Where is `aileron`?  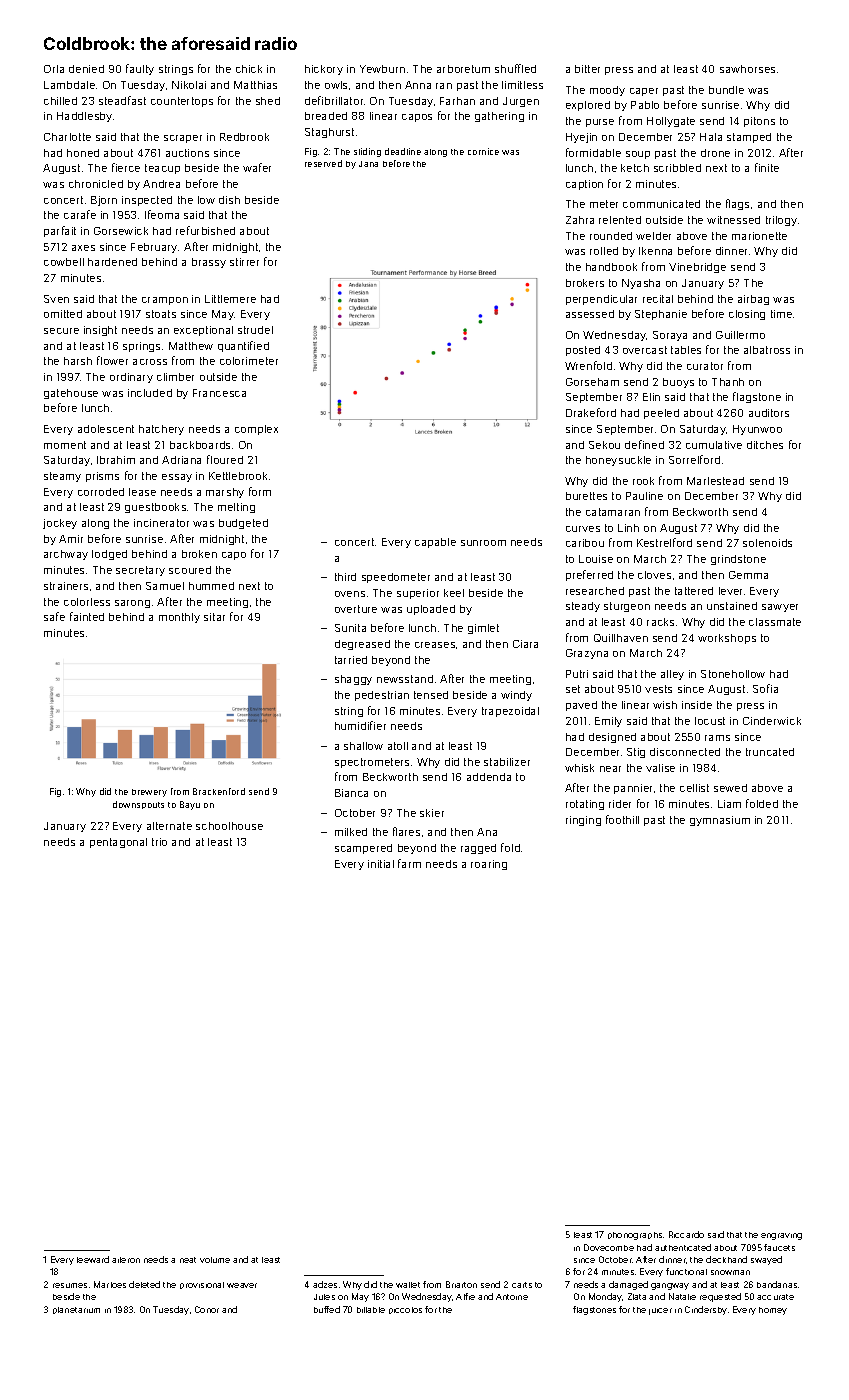 aileron is located at coordinates (126, 1260).
